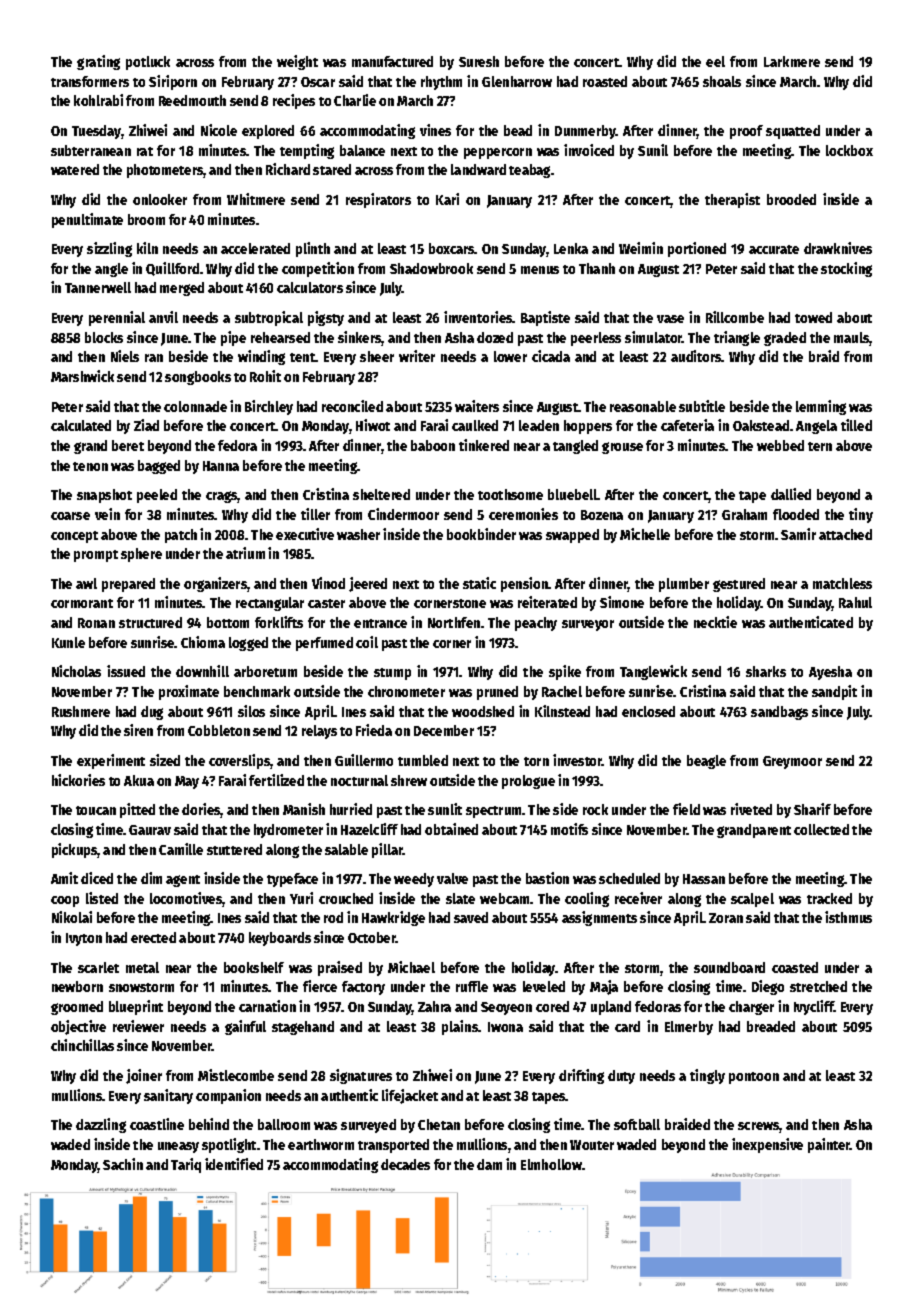 The height and width of the page is (1314, 924). What do you see at coordinates (126, 671) in the page?
I see `issued` at bounding box center [126, 671].
